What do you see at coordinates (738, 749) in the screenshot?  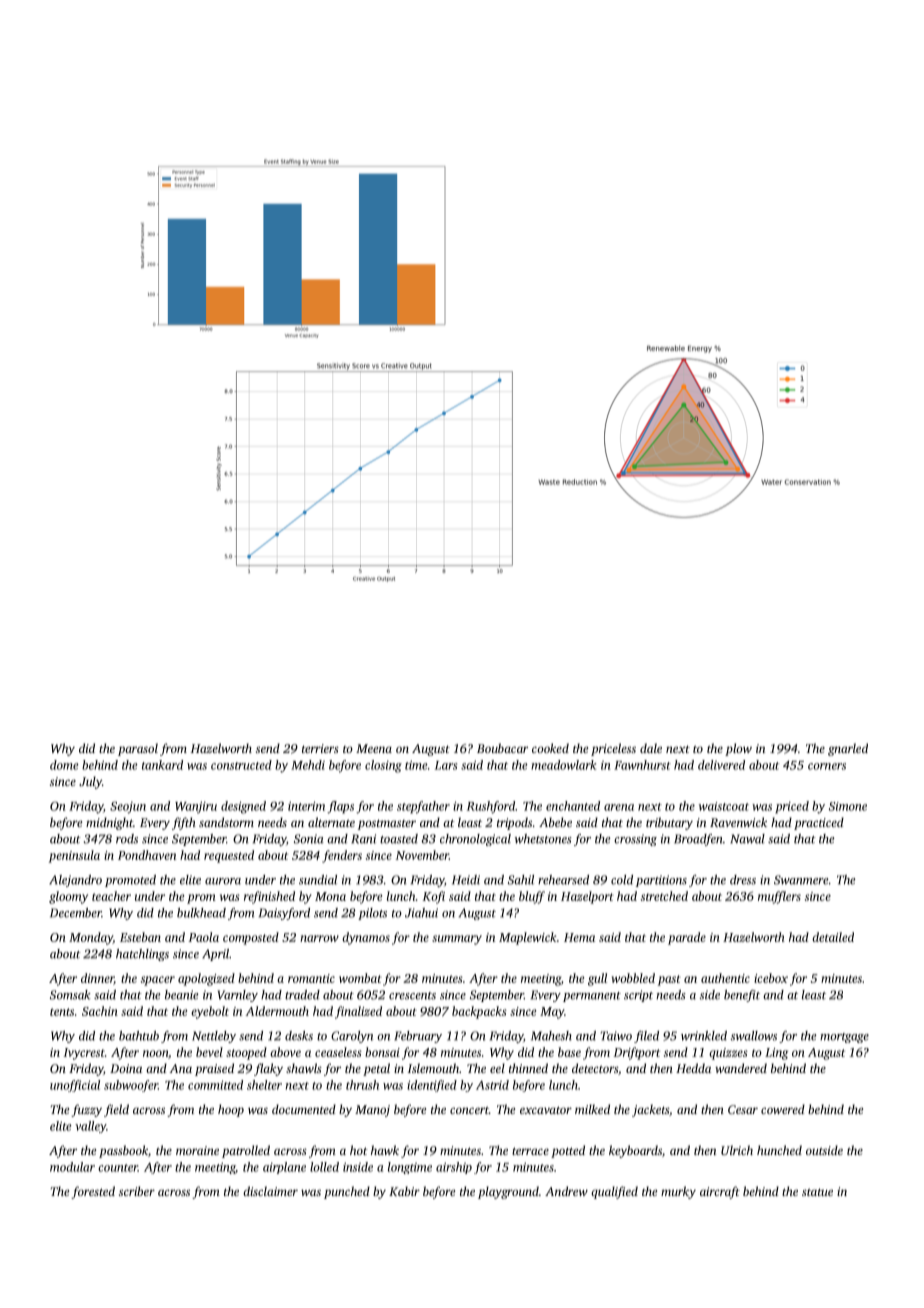 I see `plow` at bounding box center [738, 749].
